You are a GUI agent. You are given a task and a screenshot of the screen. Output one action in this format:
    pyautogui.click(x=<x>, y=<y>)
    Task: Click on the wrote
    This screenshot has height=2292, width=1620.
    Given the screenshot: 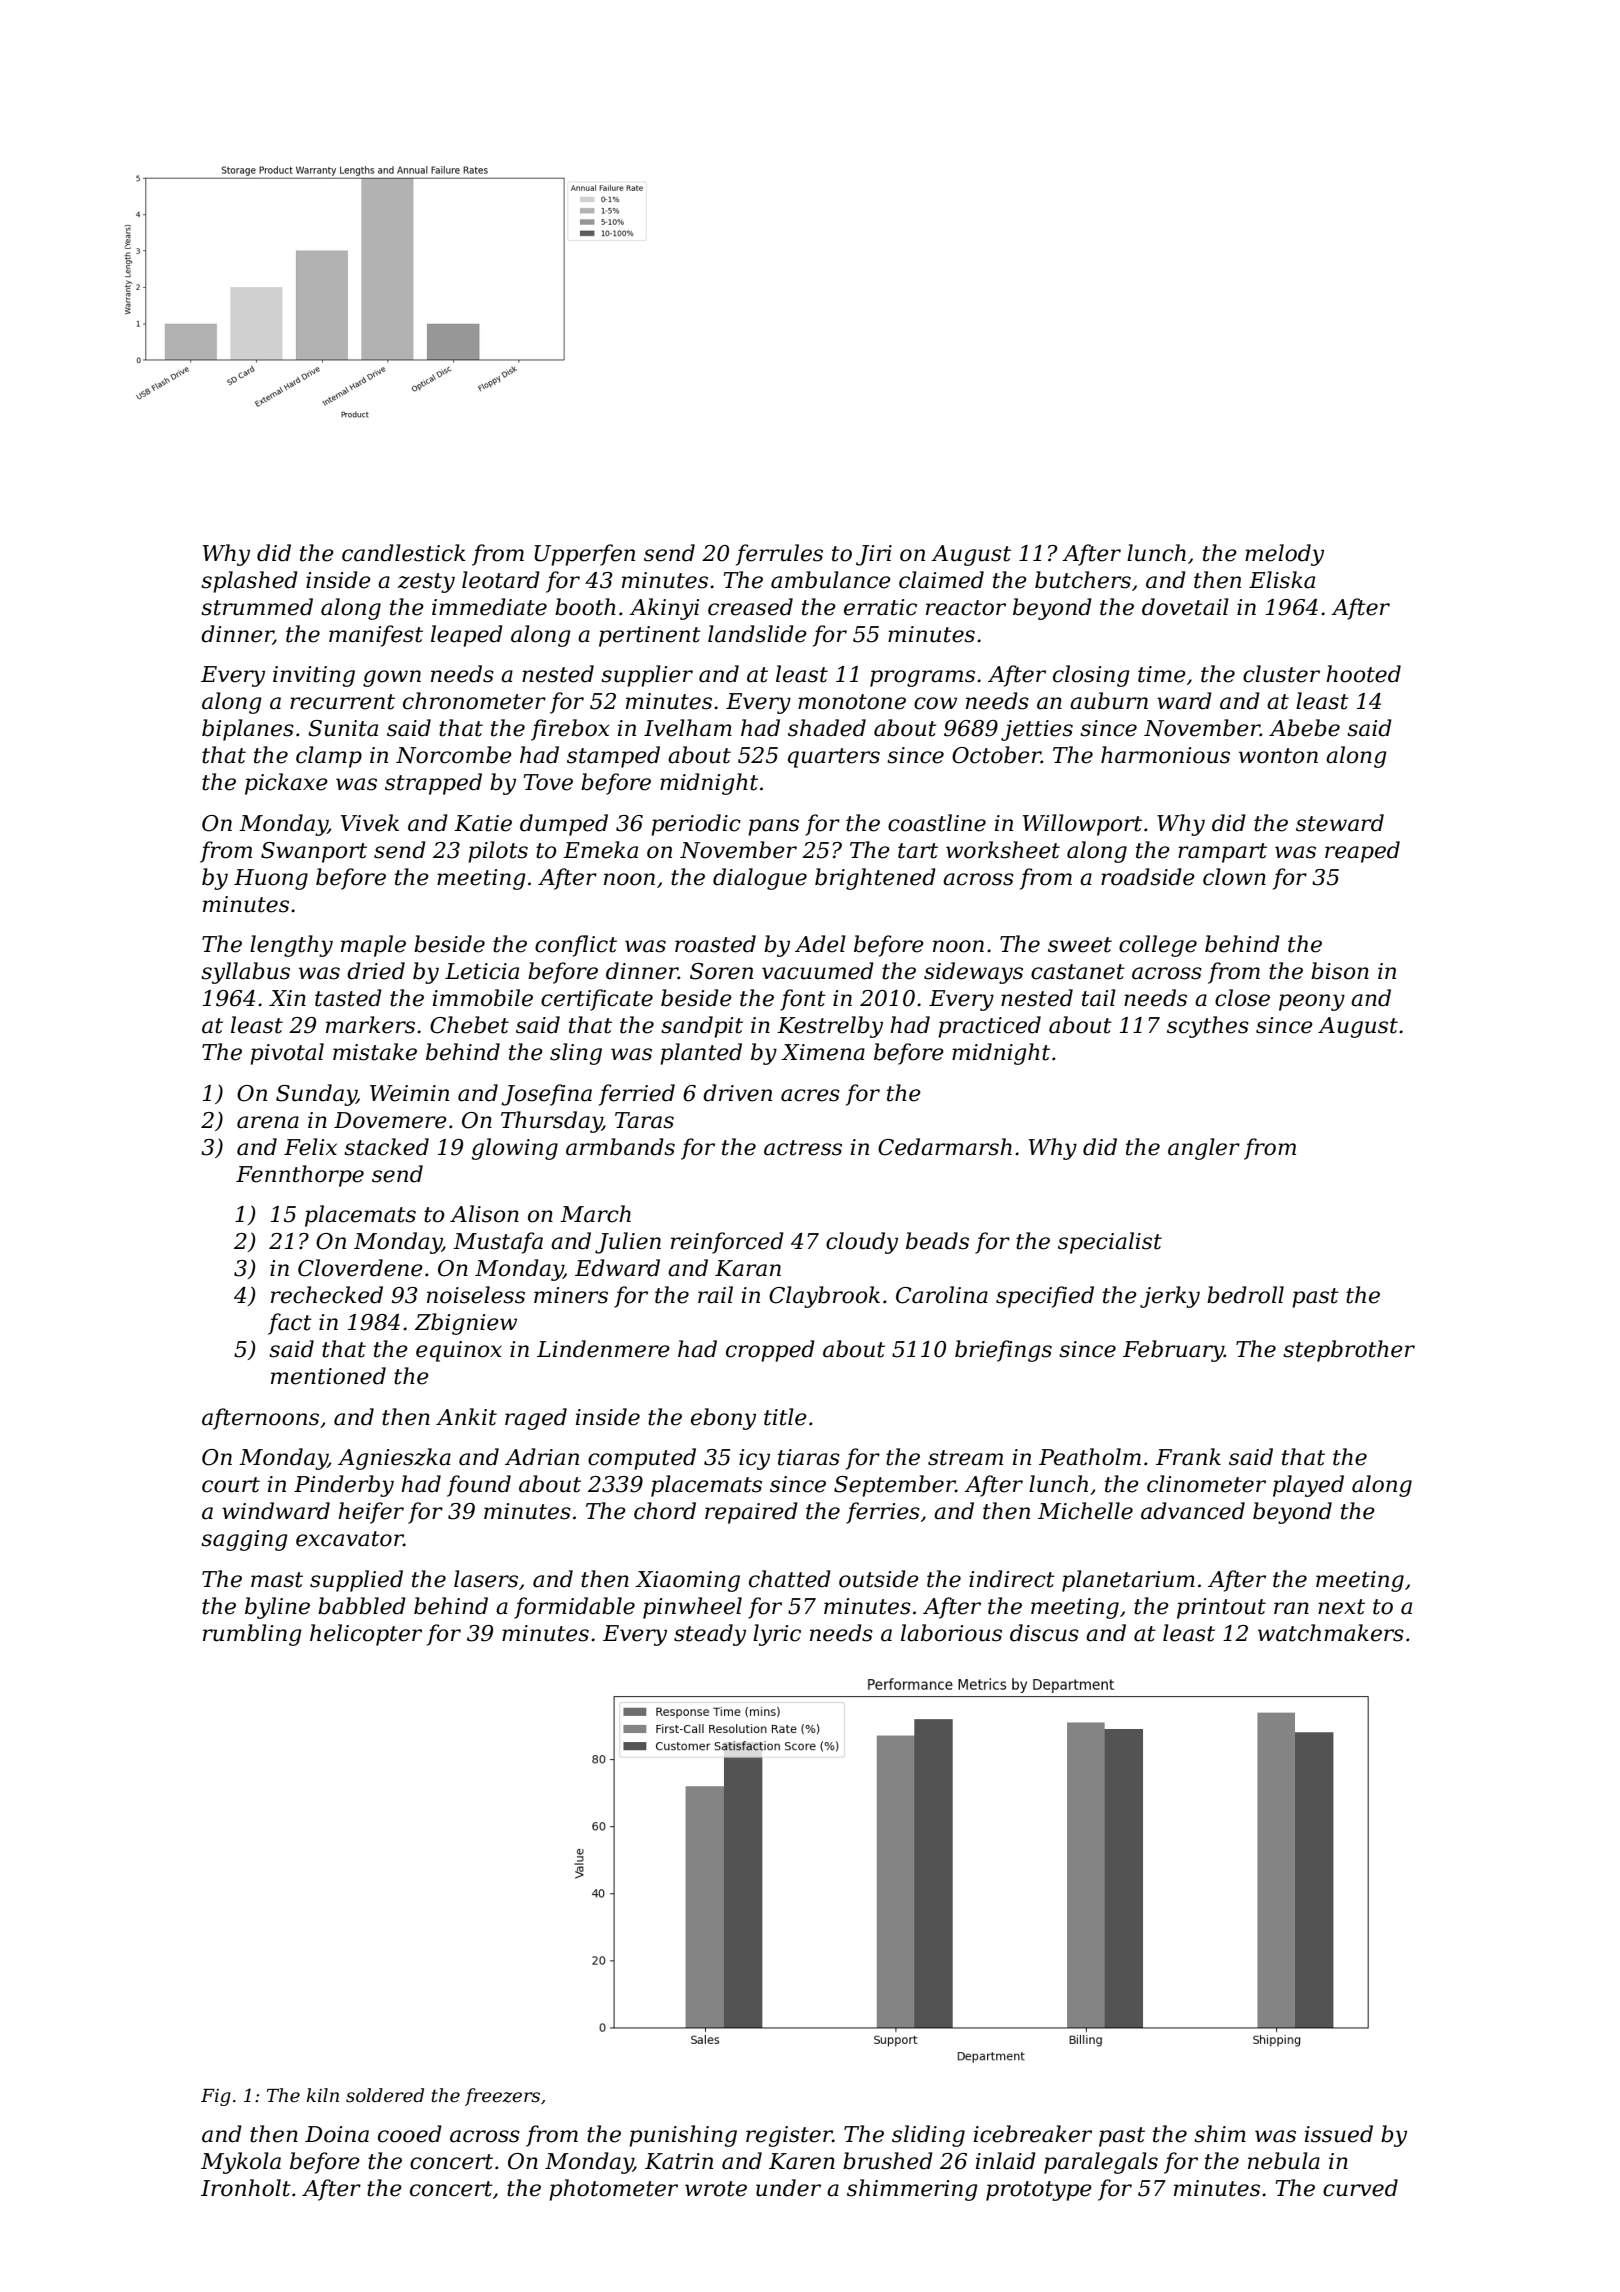 What is the action you would take?
    pyautogui.click(x=716, y=2189)
